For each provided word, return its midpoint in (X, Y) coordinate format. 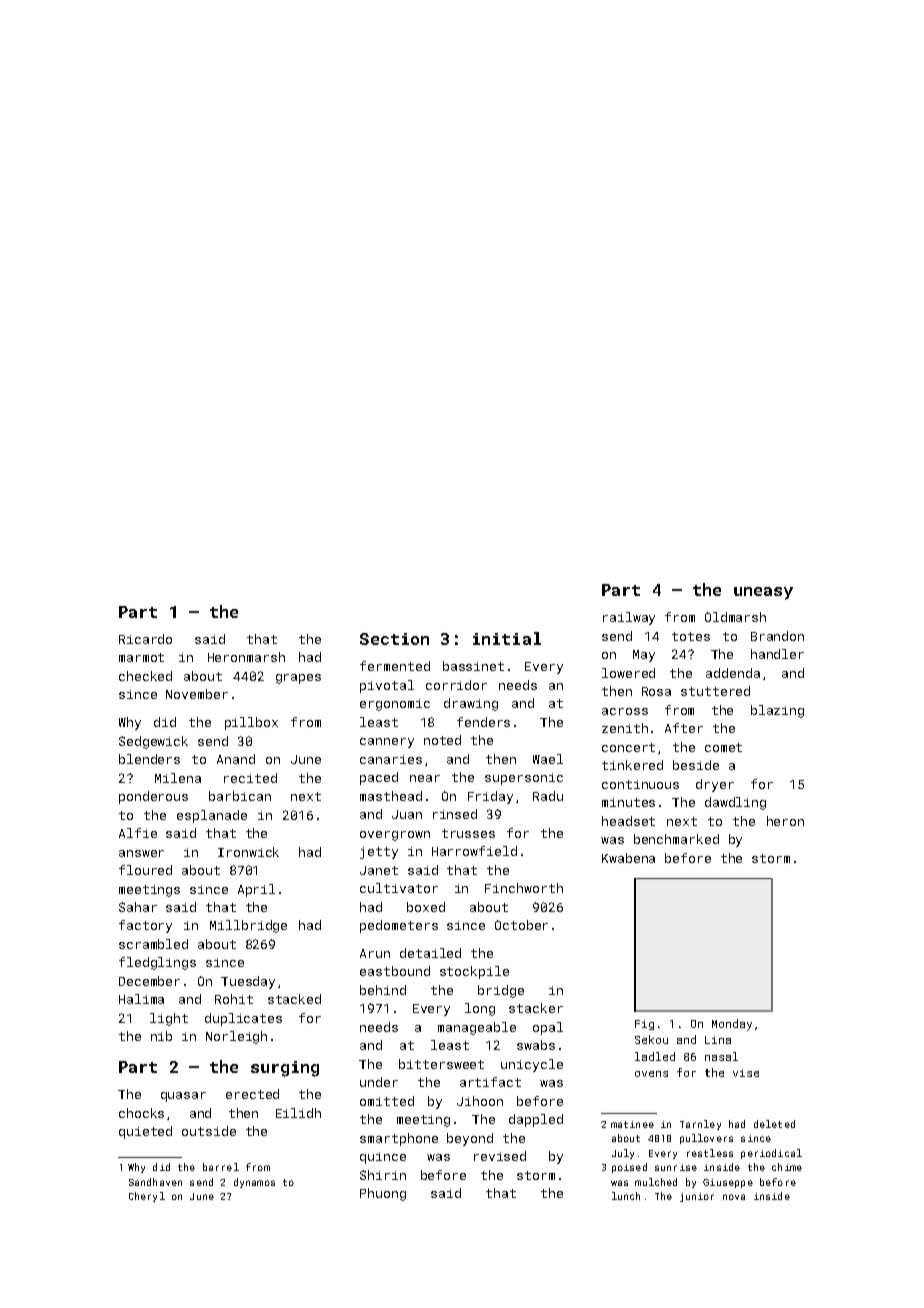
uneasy (763, 593)
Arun (375, 953)
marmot (141, 657)
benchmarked (676, 839)
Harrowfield (474, 851)
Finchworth (524, 888)
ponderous (153, 797)
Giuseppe (728, 1183)
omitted (387, 1101)
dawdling (735, 803)
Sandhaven (155, 1182)
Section (394, 639)
